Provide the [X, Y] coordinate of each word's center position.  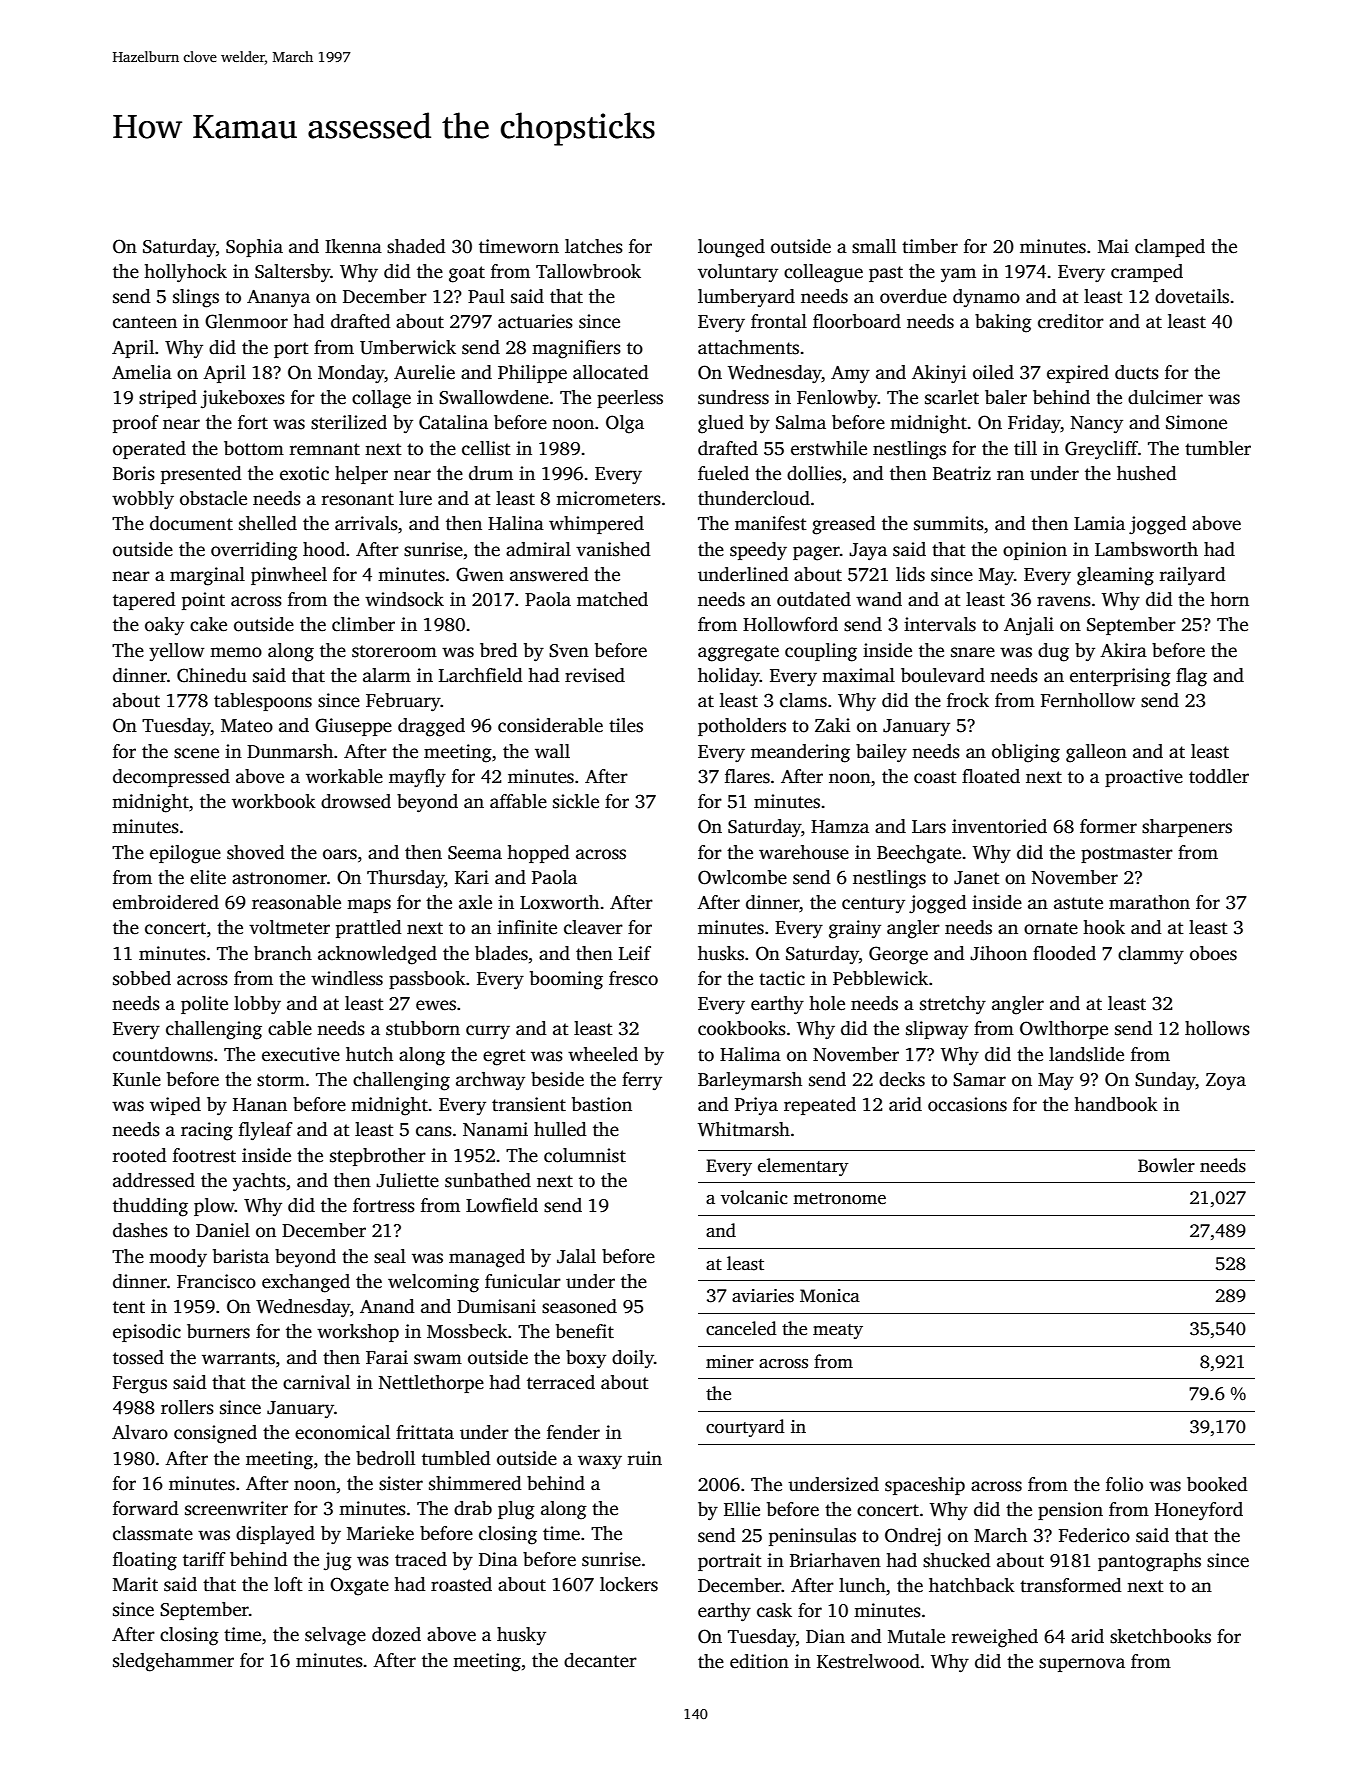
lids [910, 574]
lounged [731, 248]
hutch [369, 1054]
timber [930, 246]
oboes [1213, 953]
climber [363, 624]
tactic [782, 978]
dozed [396, 1634]
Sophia [254, 248]
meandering [800, 753]
